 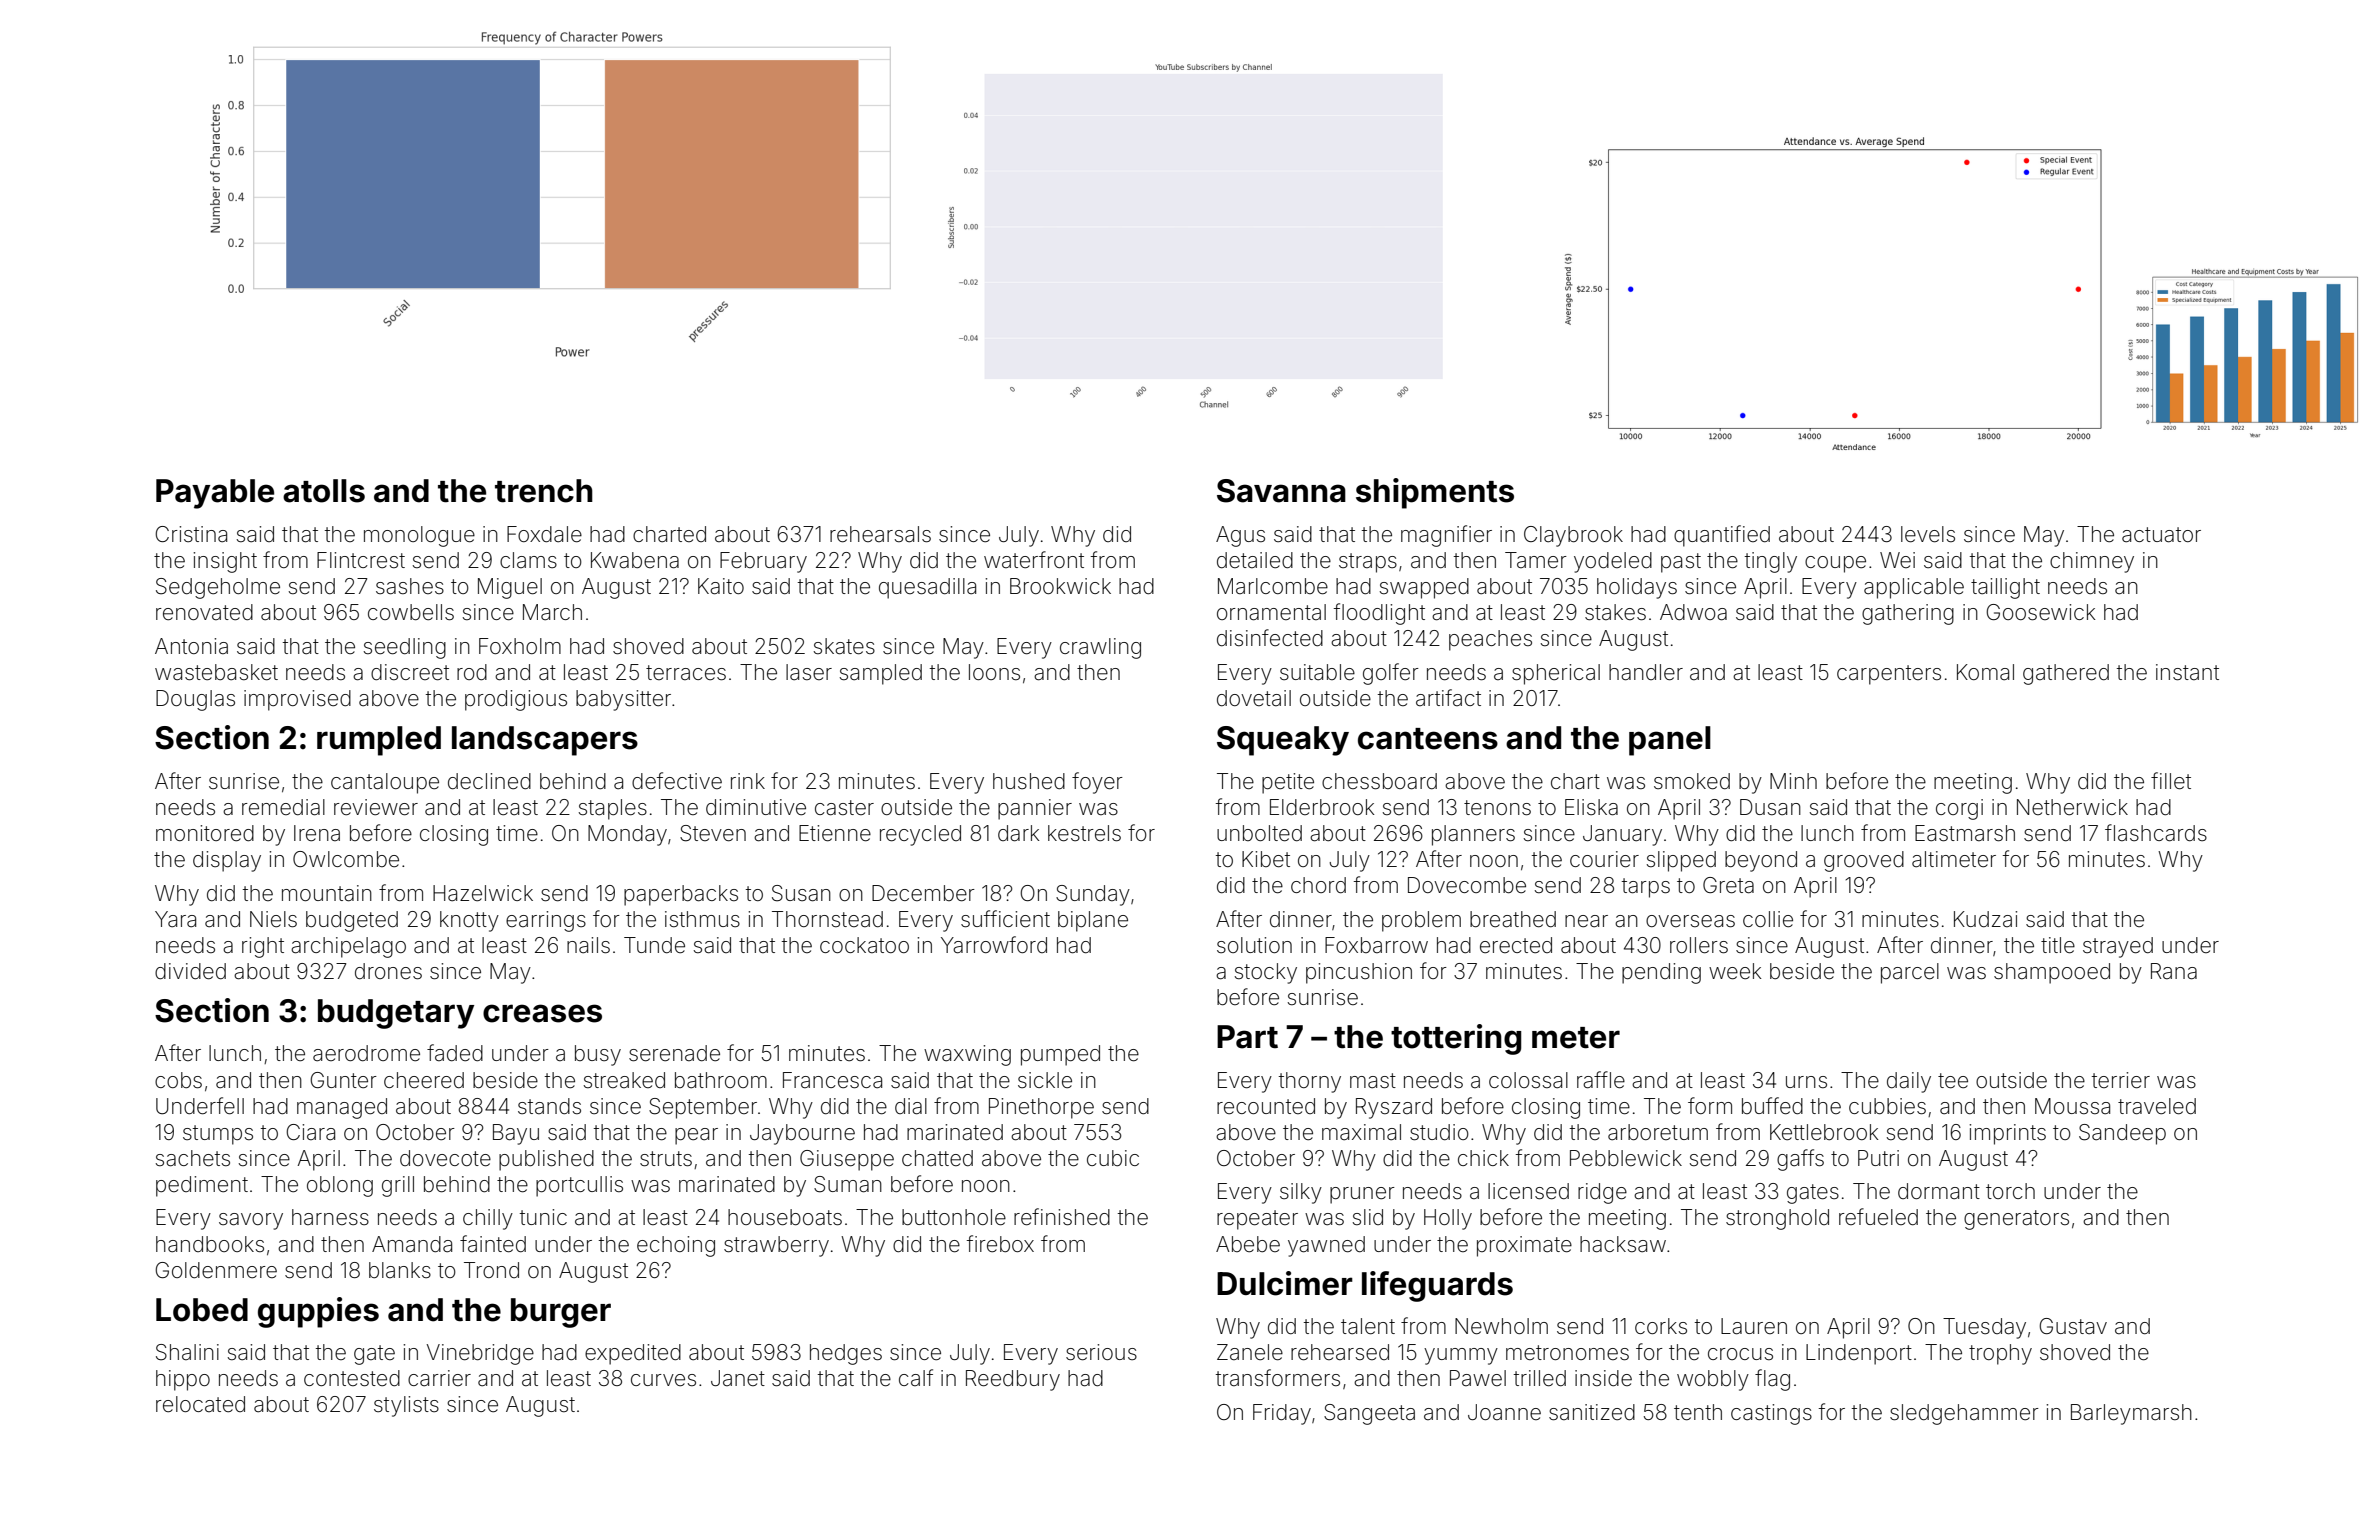 I want to click on cubic, so click(x=1113, y=1158).
